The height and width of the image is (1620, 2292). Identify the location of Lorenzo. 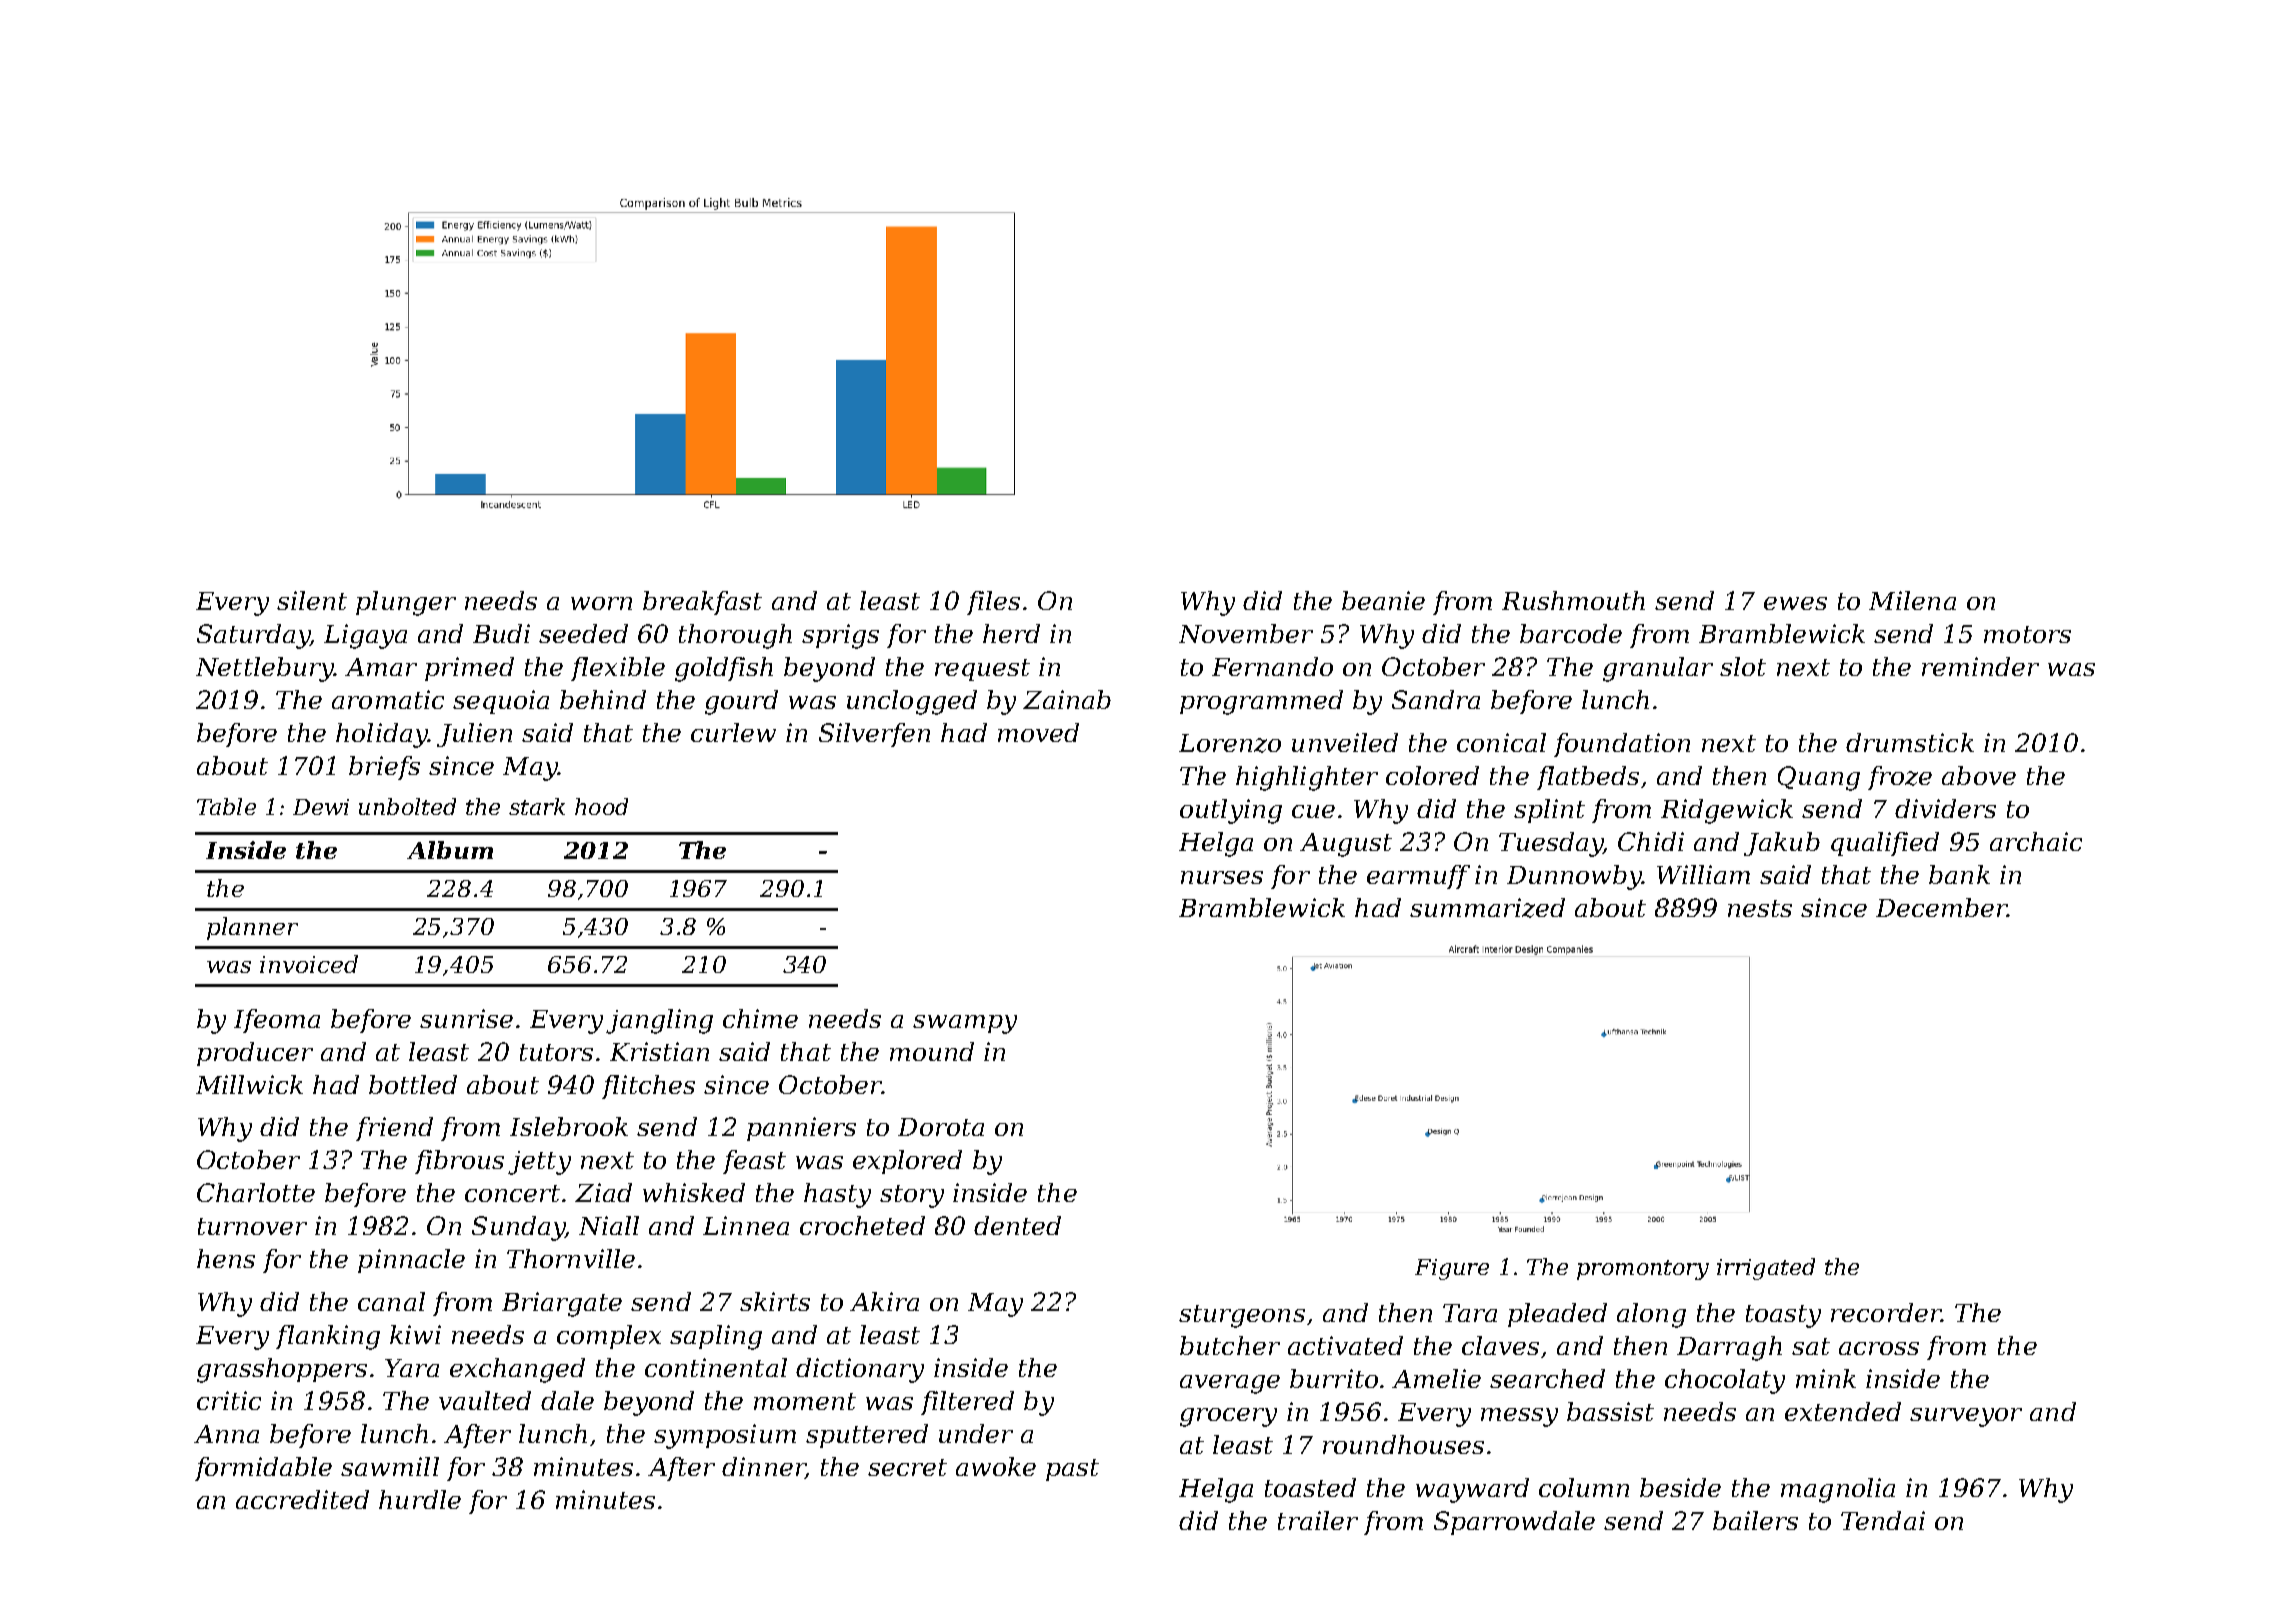
(1230, 743).
